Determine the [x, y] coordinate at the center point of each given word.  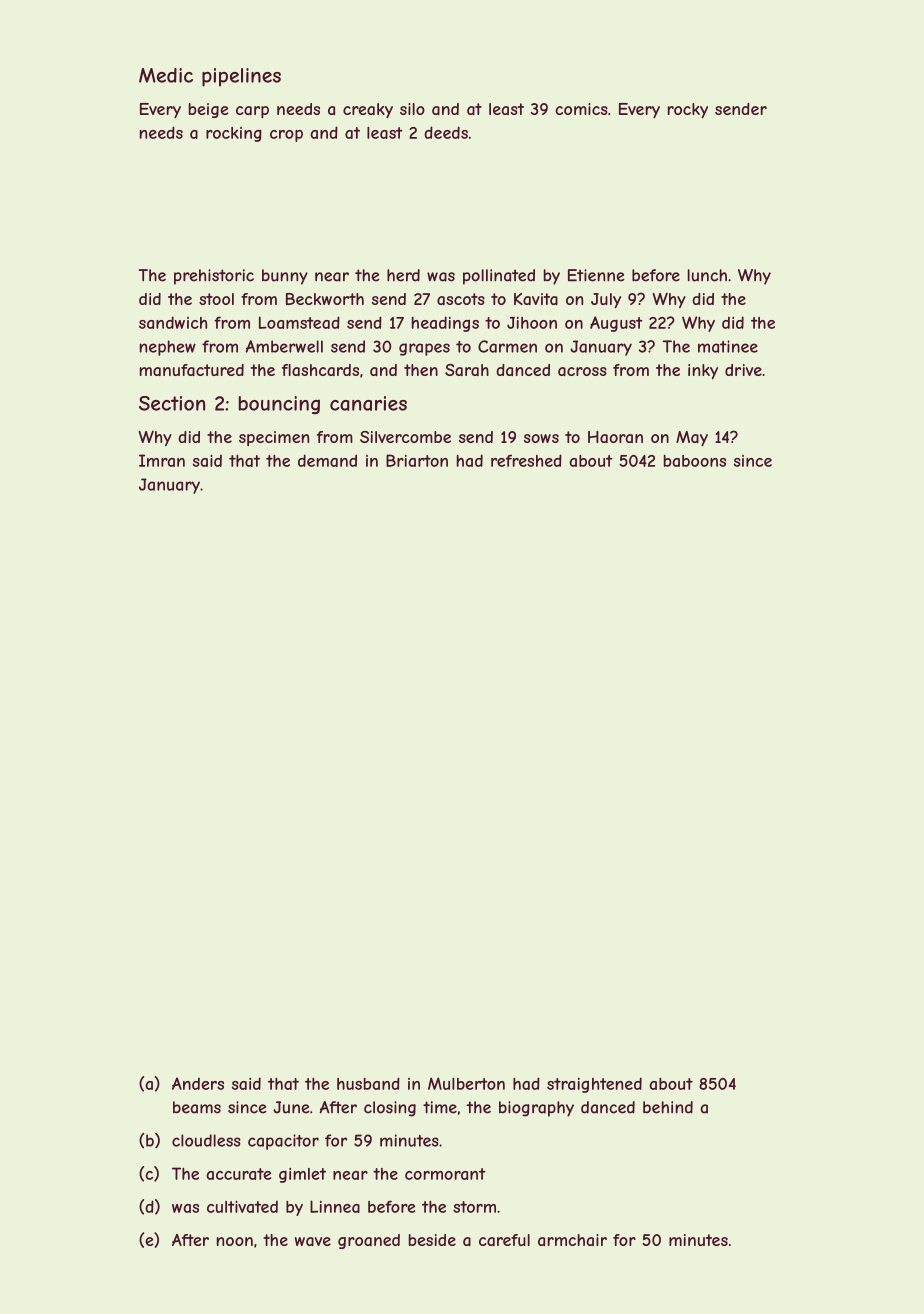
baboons [695, 461]
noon [235, 1241]
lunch [707, 275]
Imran [162, 460]
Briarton [417, 460]
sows [541, 438]
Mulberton [466, 1083]
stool [216, 299]
